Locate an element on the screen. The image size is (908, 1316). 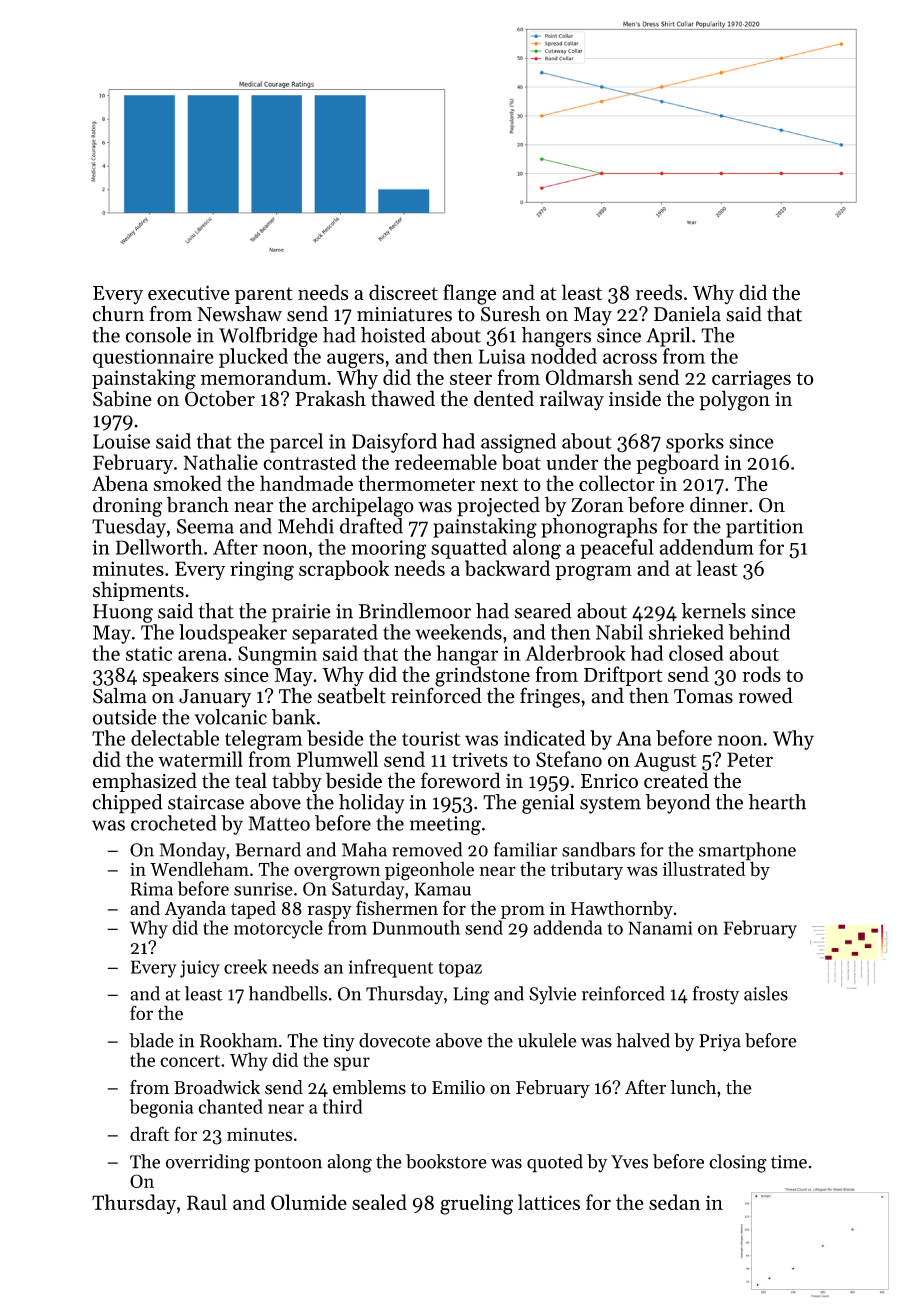
topaz is located at coordinates (460, 970).
